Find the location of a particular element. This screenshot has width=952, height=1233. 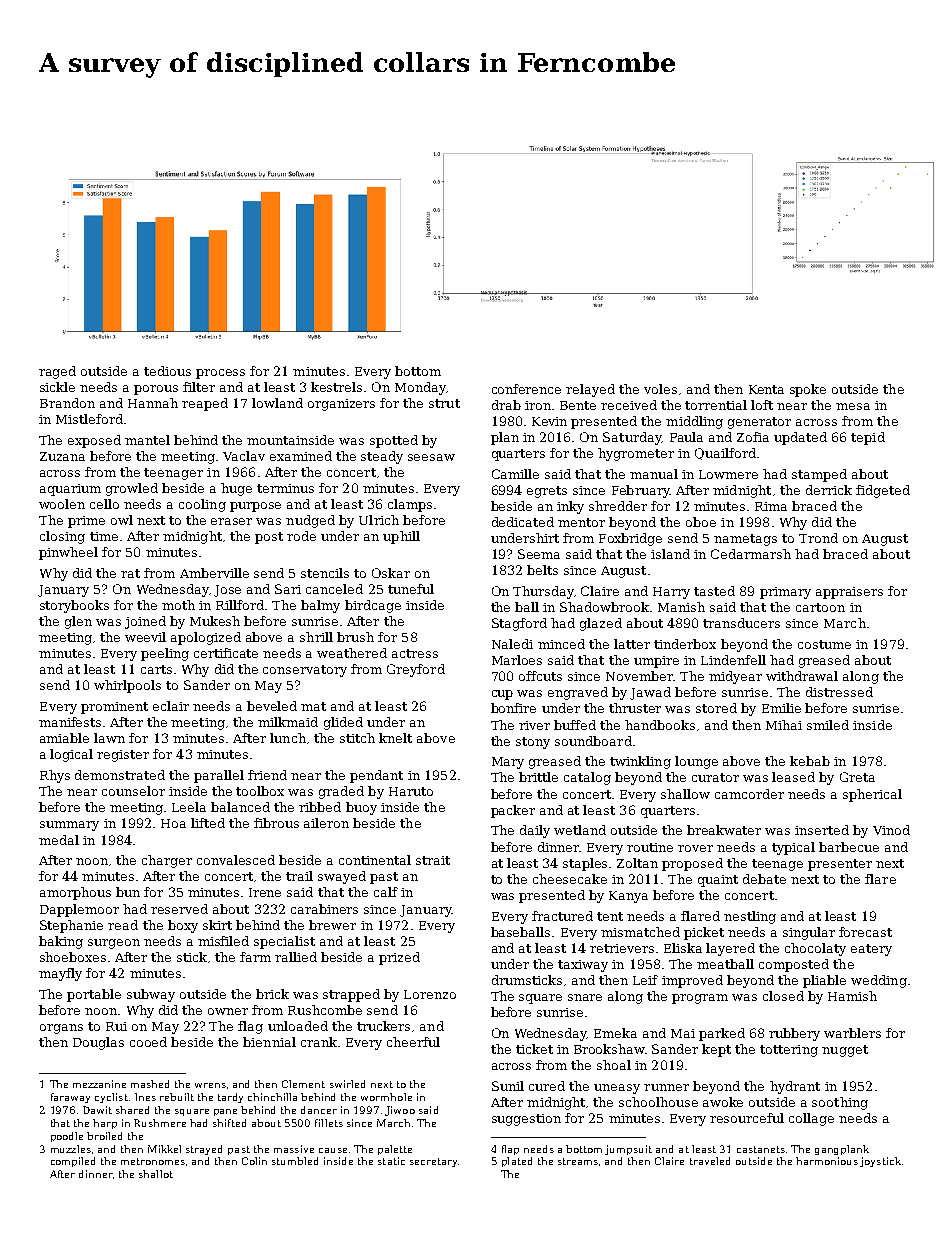

glen is located at coordinates (78, 622).
